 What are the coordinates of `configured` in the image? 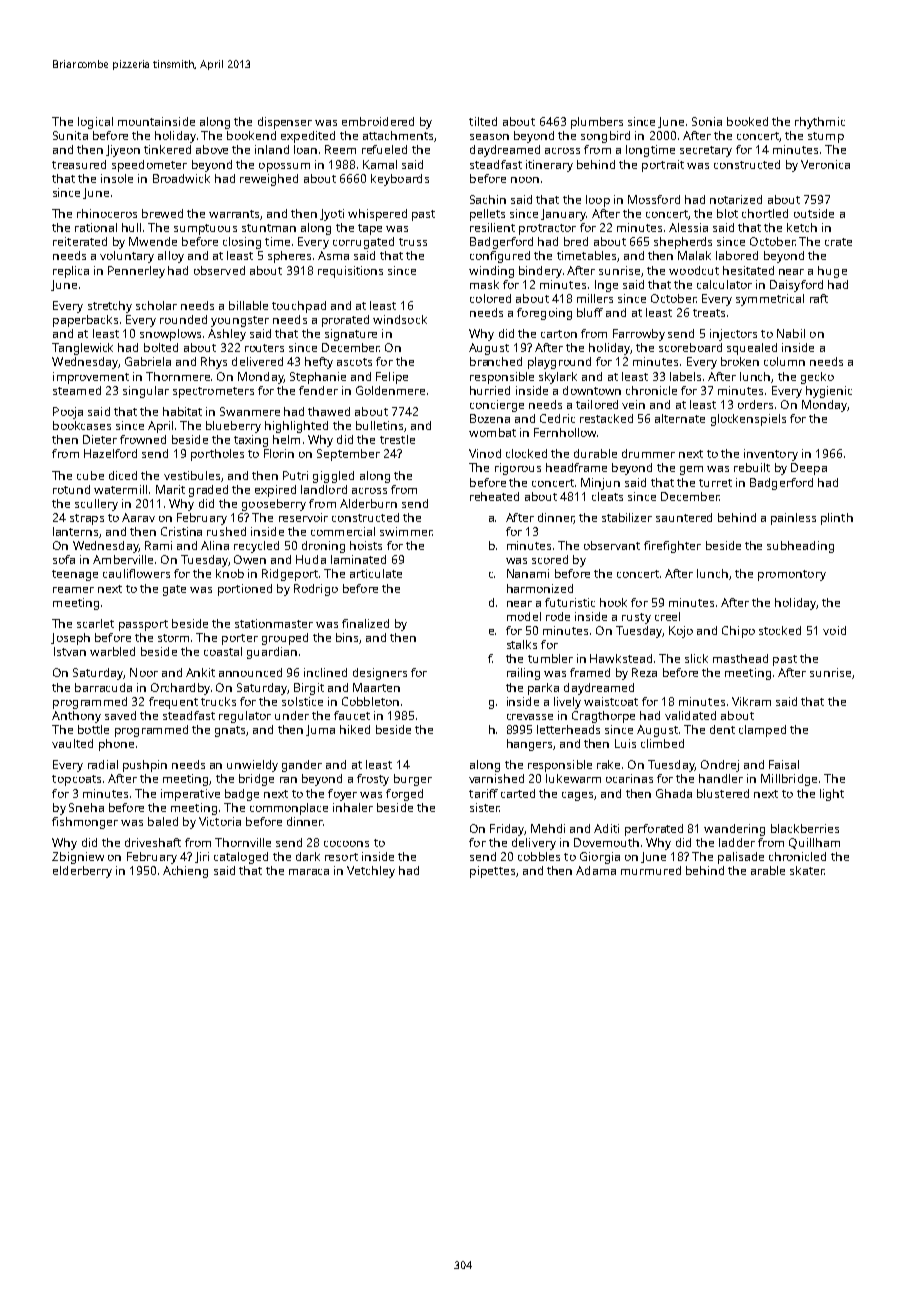 It's located at (500, 257).
